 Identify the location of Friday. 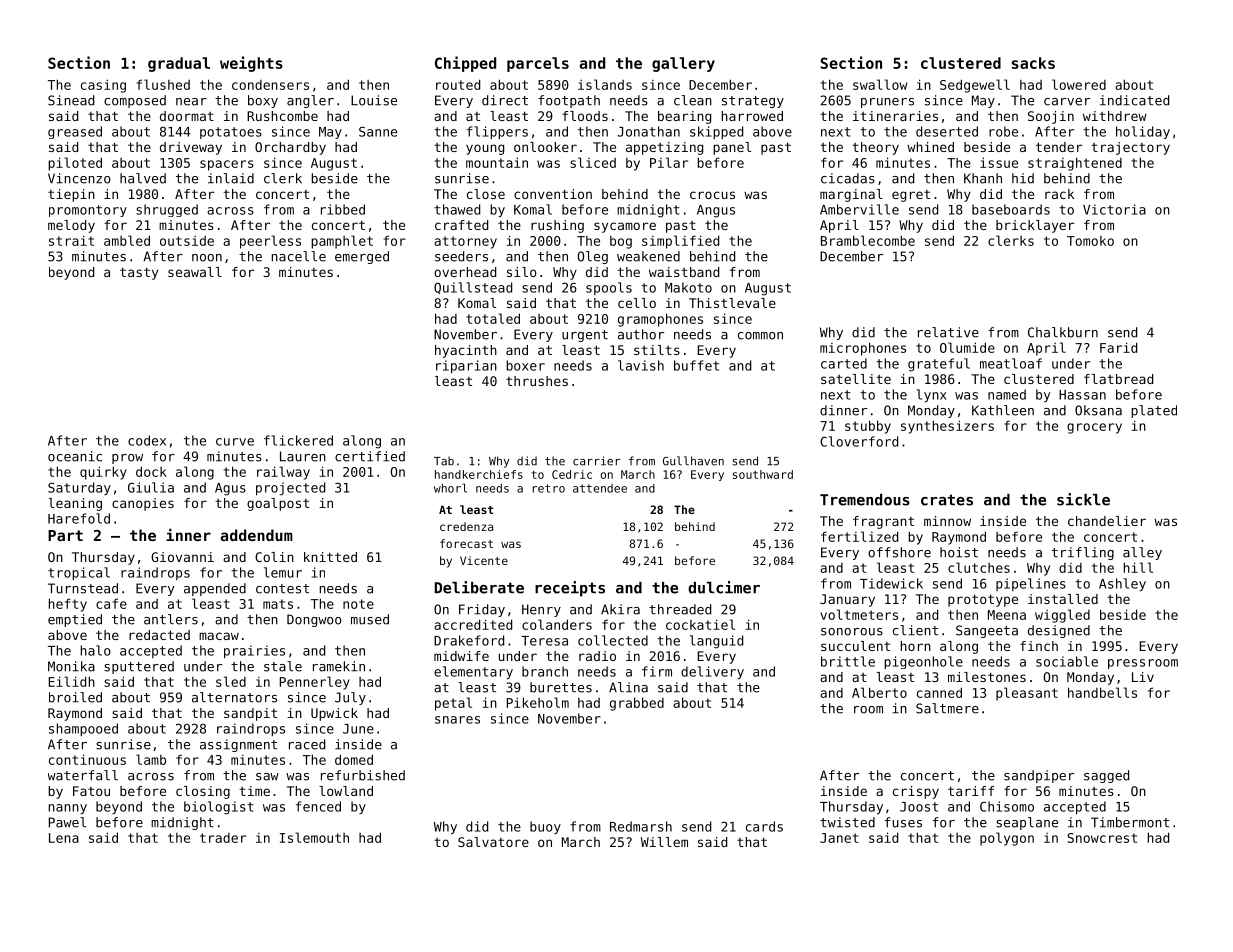
(482, 610).
